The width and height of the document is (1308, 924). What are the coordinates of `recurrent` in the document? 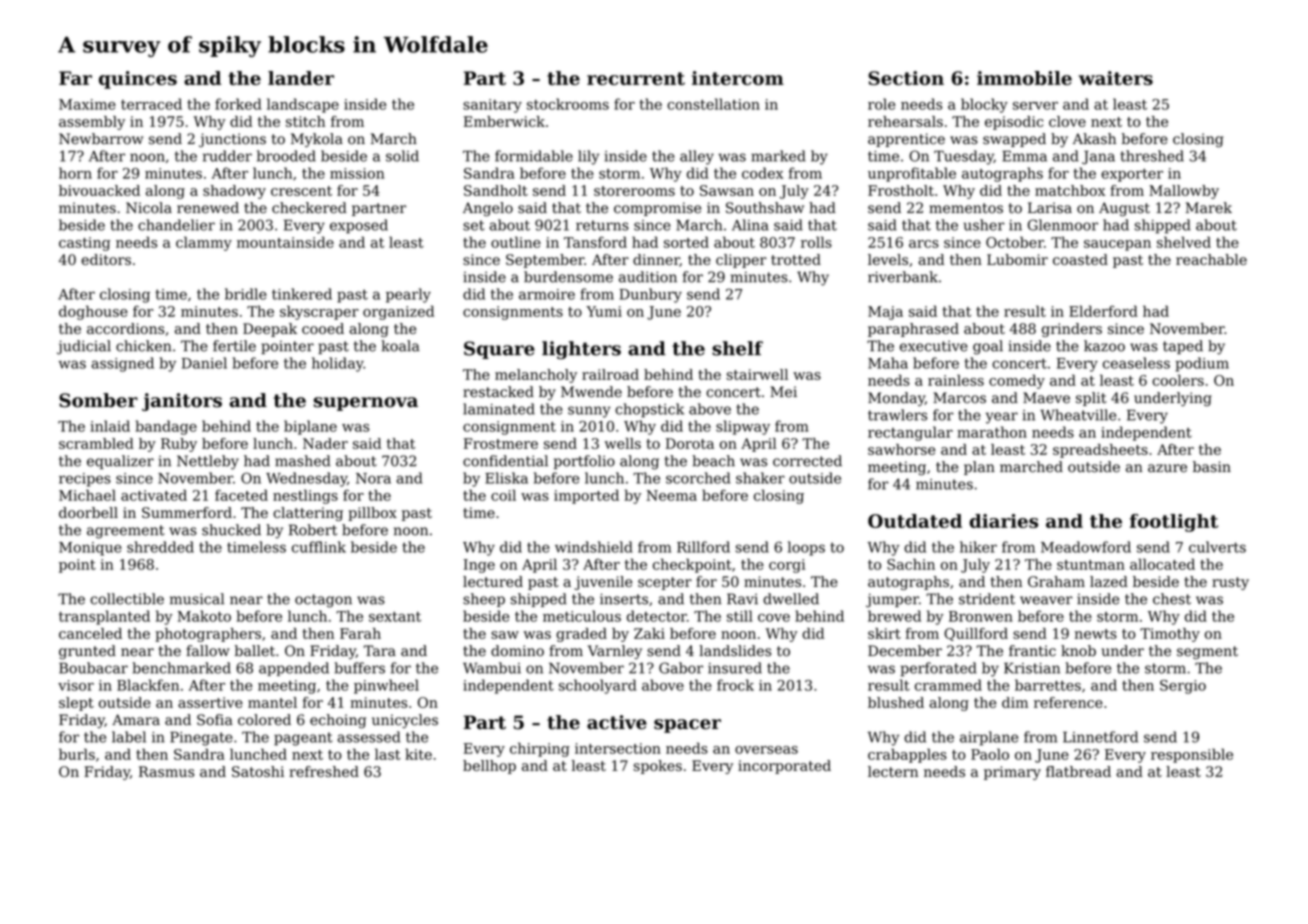 It's located at (636, 78).
